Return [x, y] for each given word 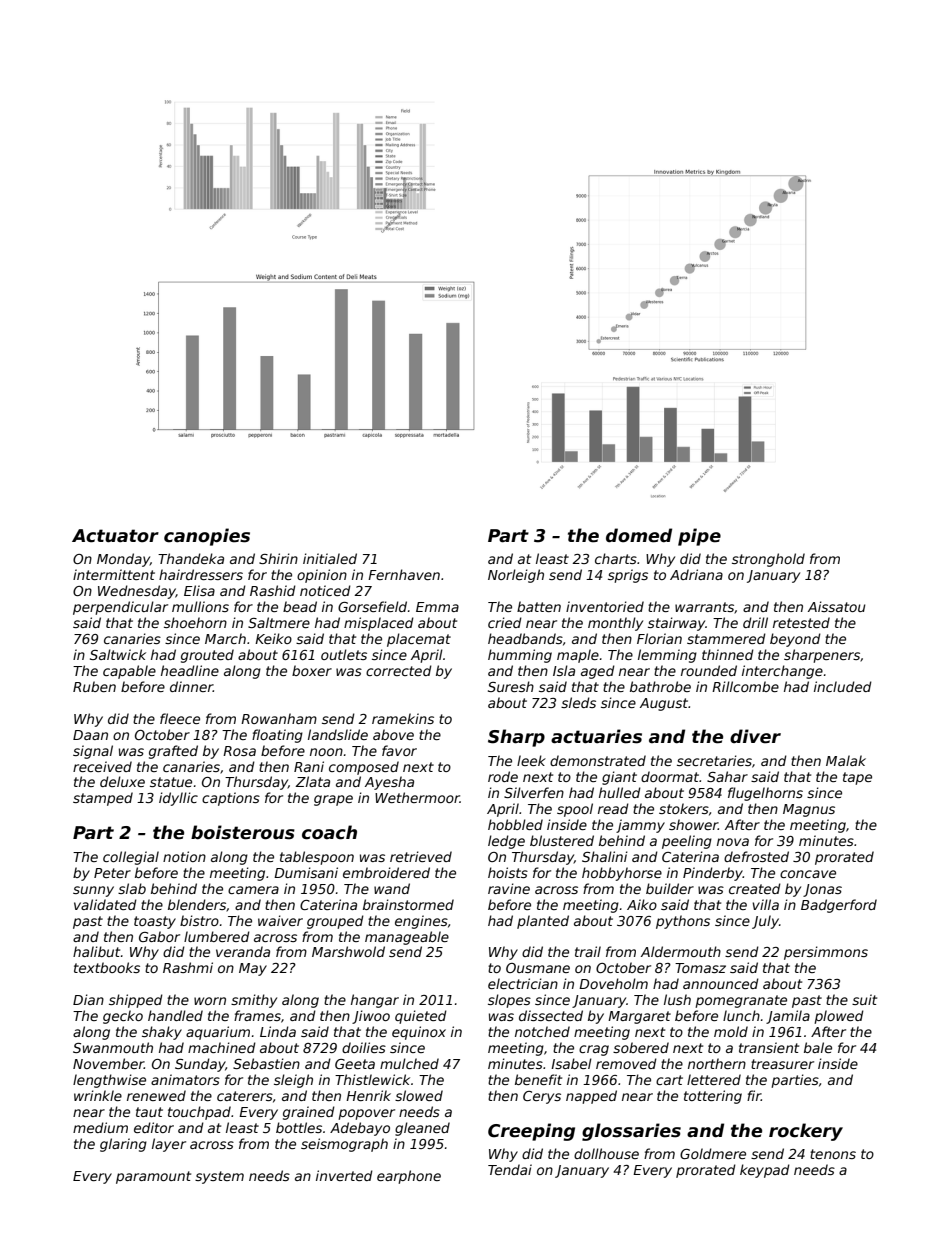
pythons [683, 922]
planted [543, 922]
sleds [578, 702]
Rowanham [279, 718]
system [219, 1177]
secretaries [714, 760]
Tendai [510, 1169]
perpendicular [120, 608]
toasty [155, 922]
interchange [782, 672]
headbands [525, 638]
